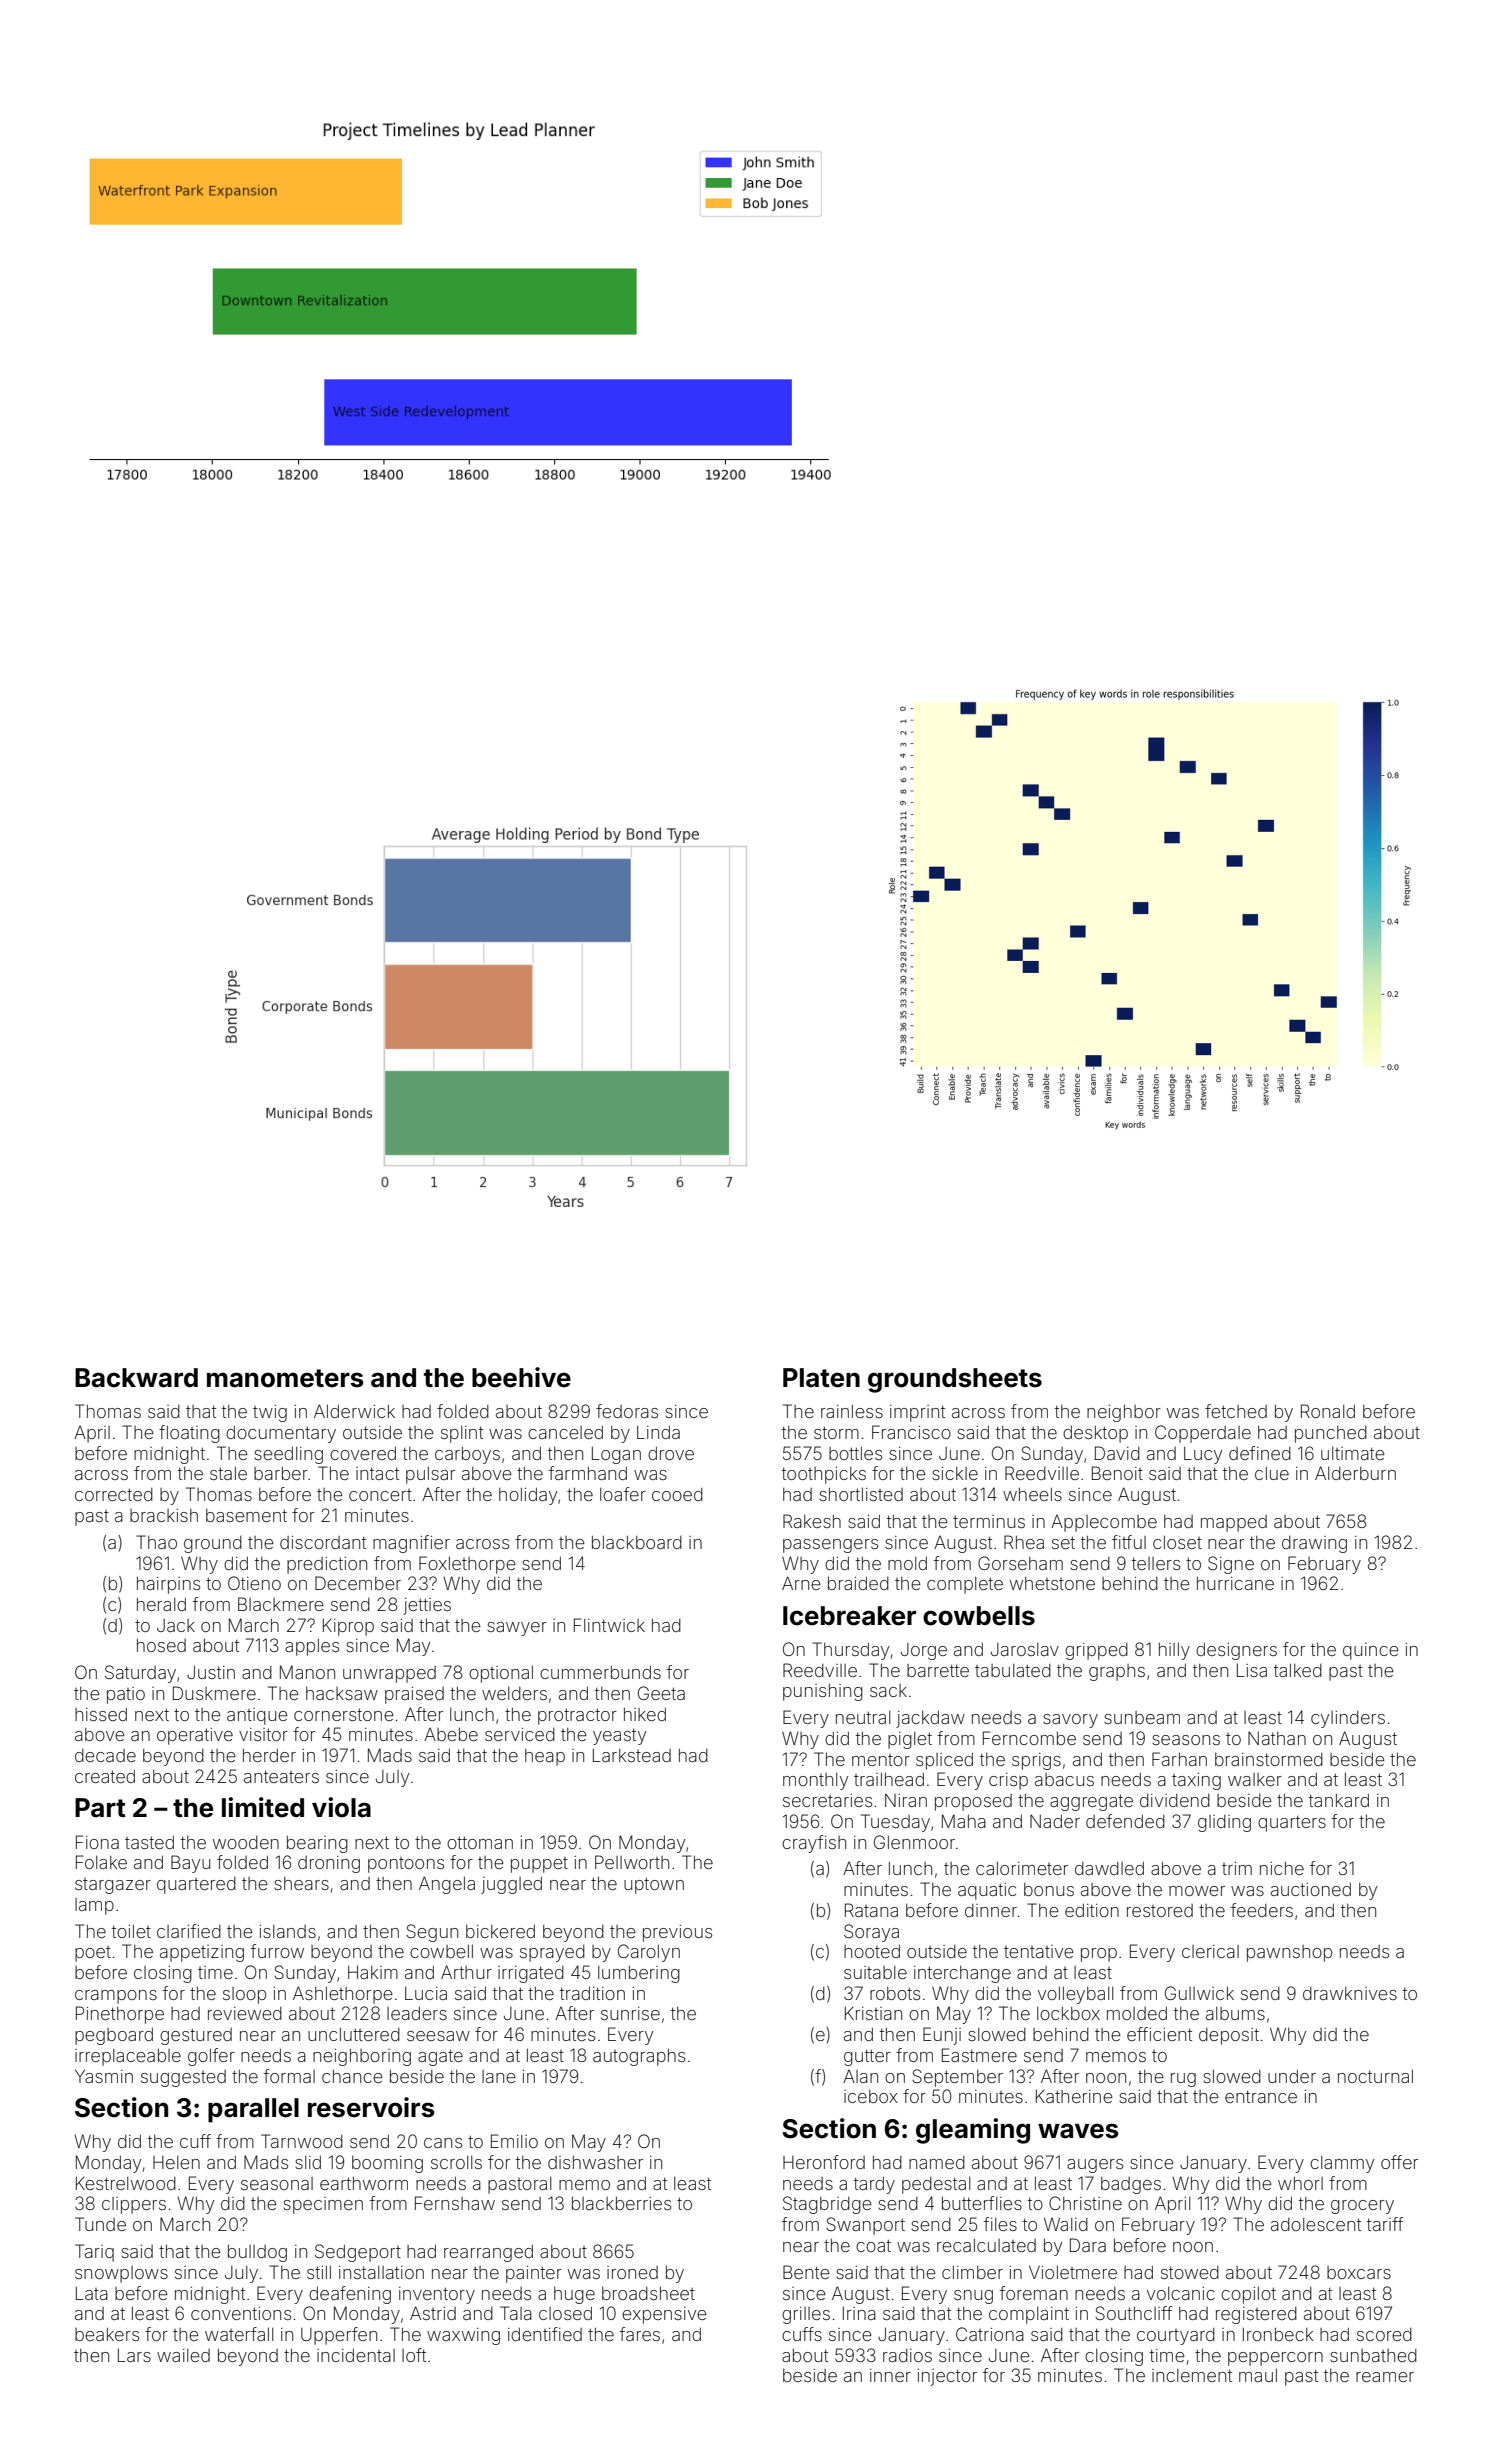  I want to click on Jorge, so click(924, 1651).
